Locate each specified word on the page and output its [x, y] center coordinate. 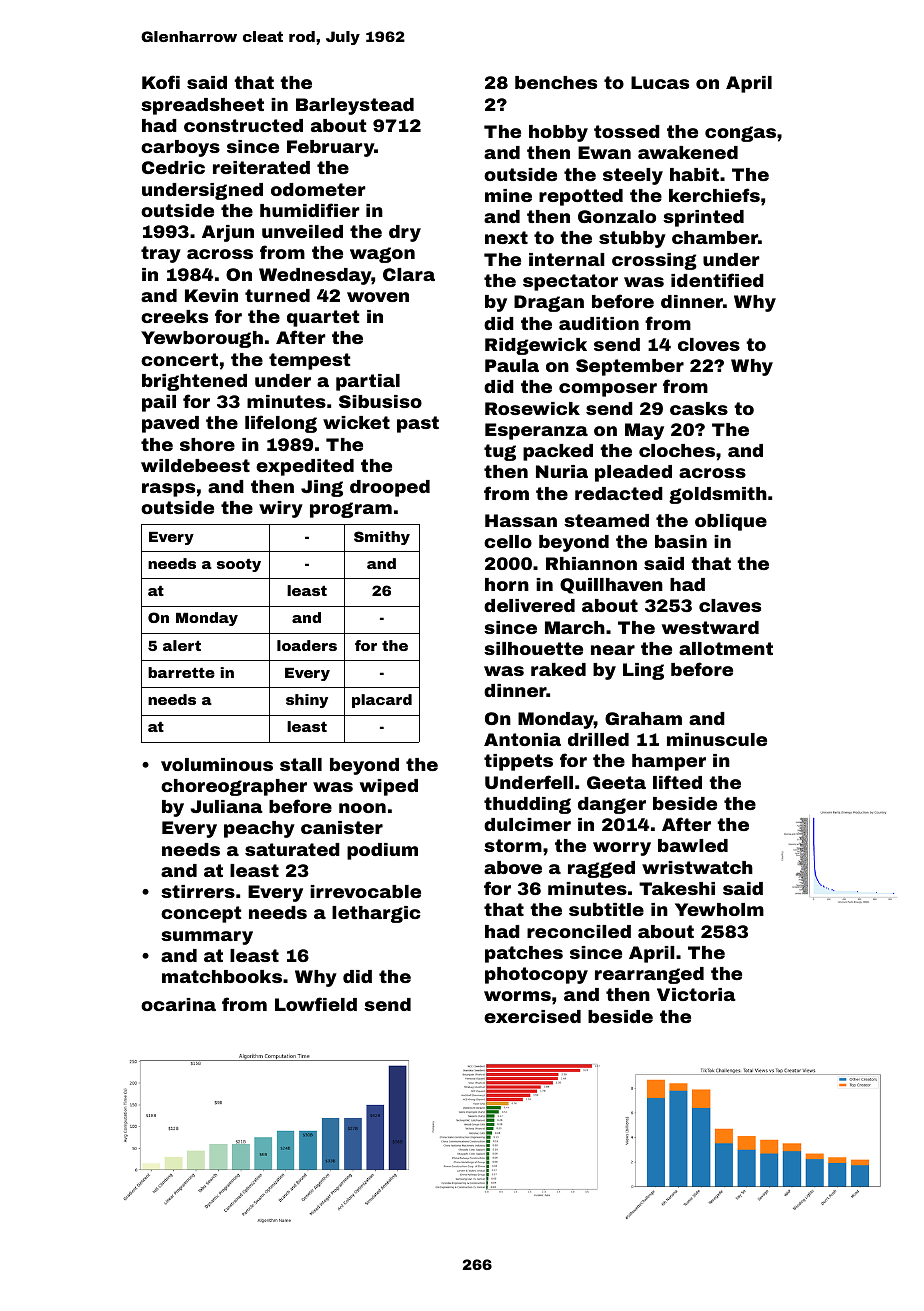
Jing [322, 488]
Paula [512, 365]
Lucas [660, 82]
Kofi [161, 82]
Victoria [696, 994]
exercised [532, 1016]
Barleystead [355, 106]
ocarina [178, 1004]
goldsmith [718, 495]
